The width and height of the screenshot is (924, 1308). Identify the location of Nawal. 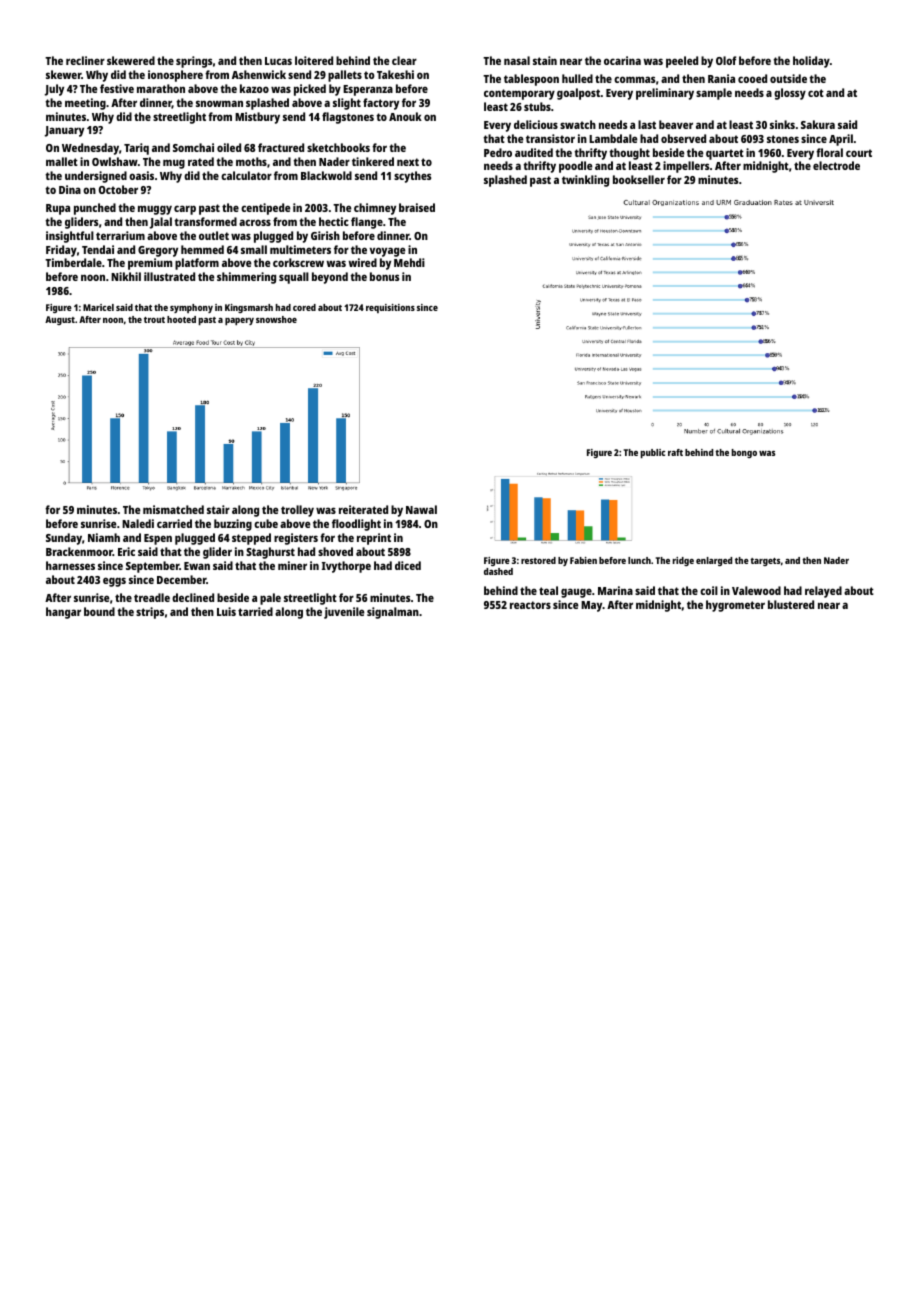
(421, 509).
